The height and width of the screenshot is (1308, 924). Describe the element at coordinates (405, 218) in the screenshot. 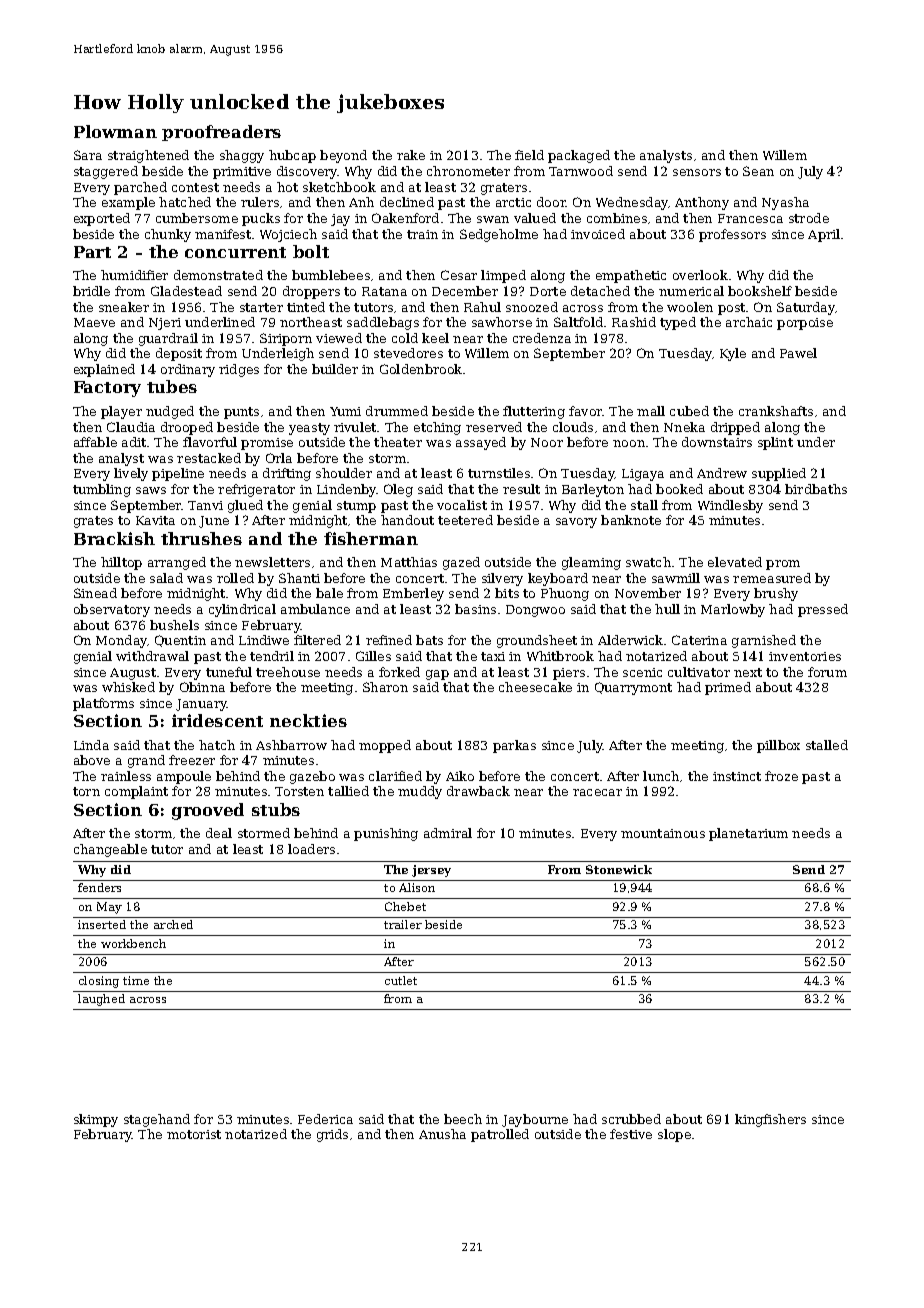

I see `Oakenford` at that location.
